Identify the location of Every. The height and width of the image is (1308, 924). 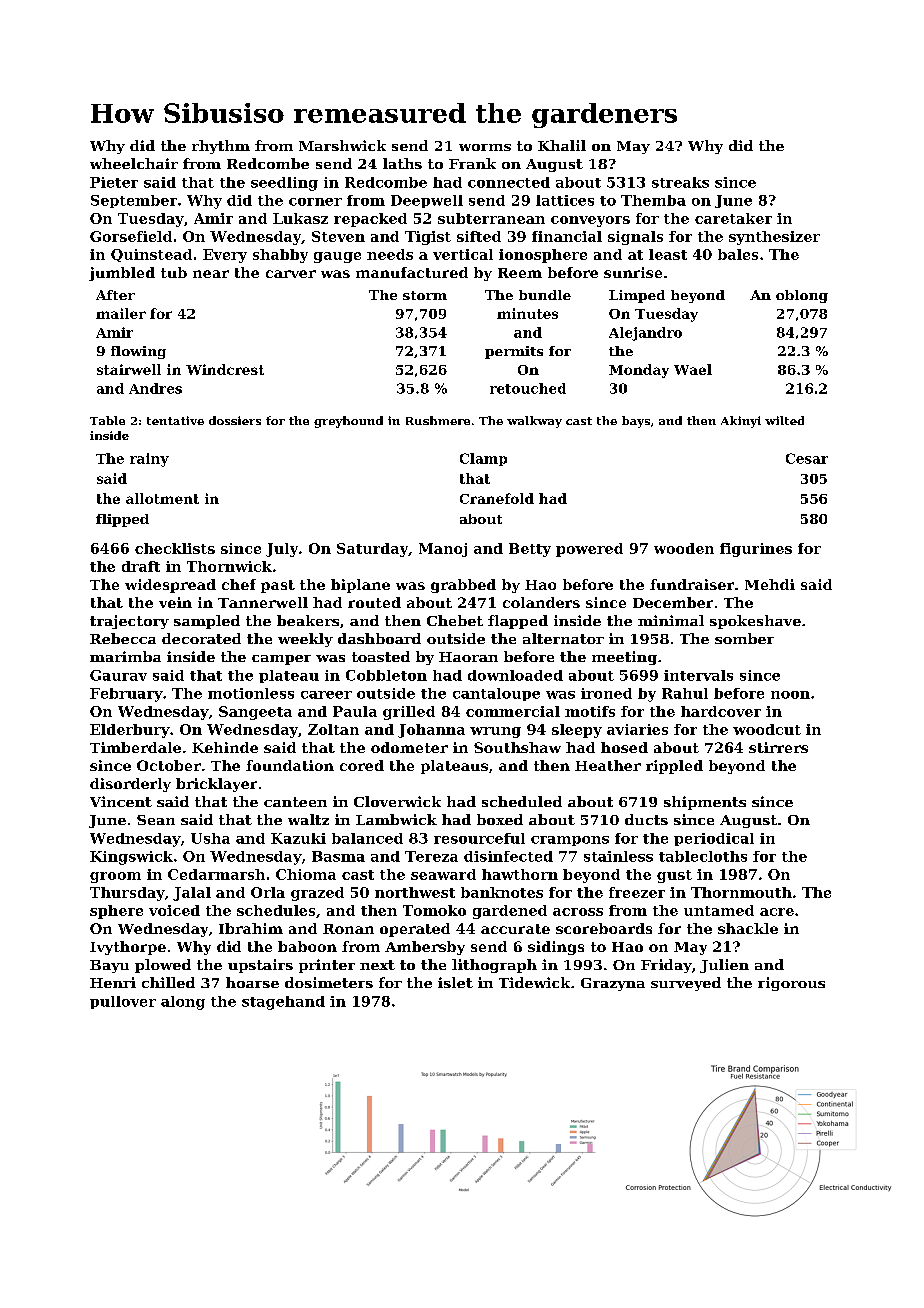
(225, 256).
